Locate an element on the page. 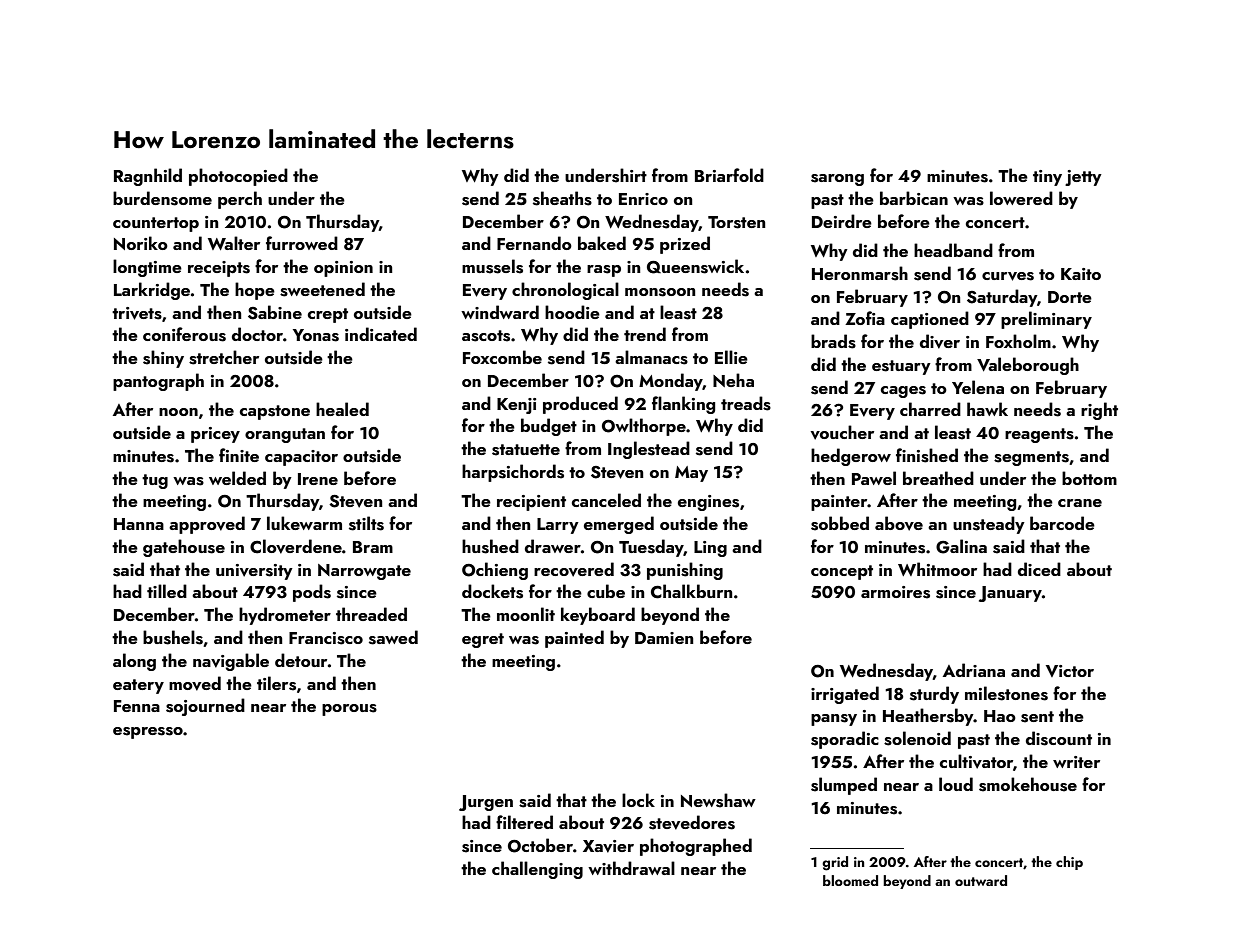 This image has width=1233, height=952. Owlthorpe is located at coordinates (644, 427).
